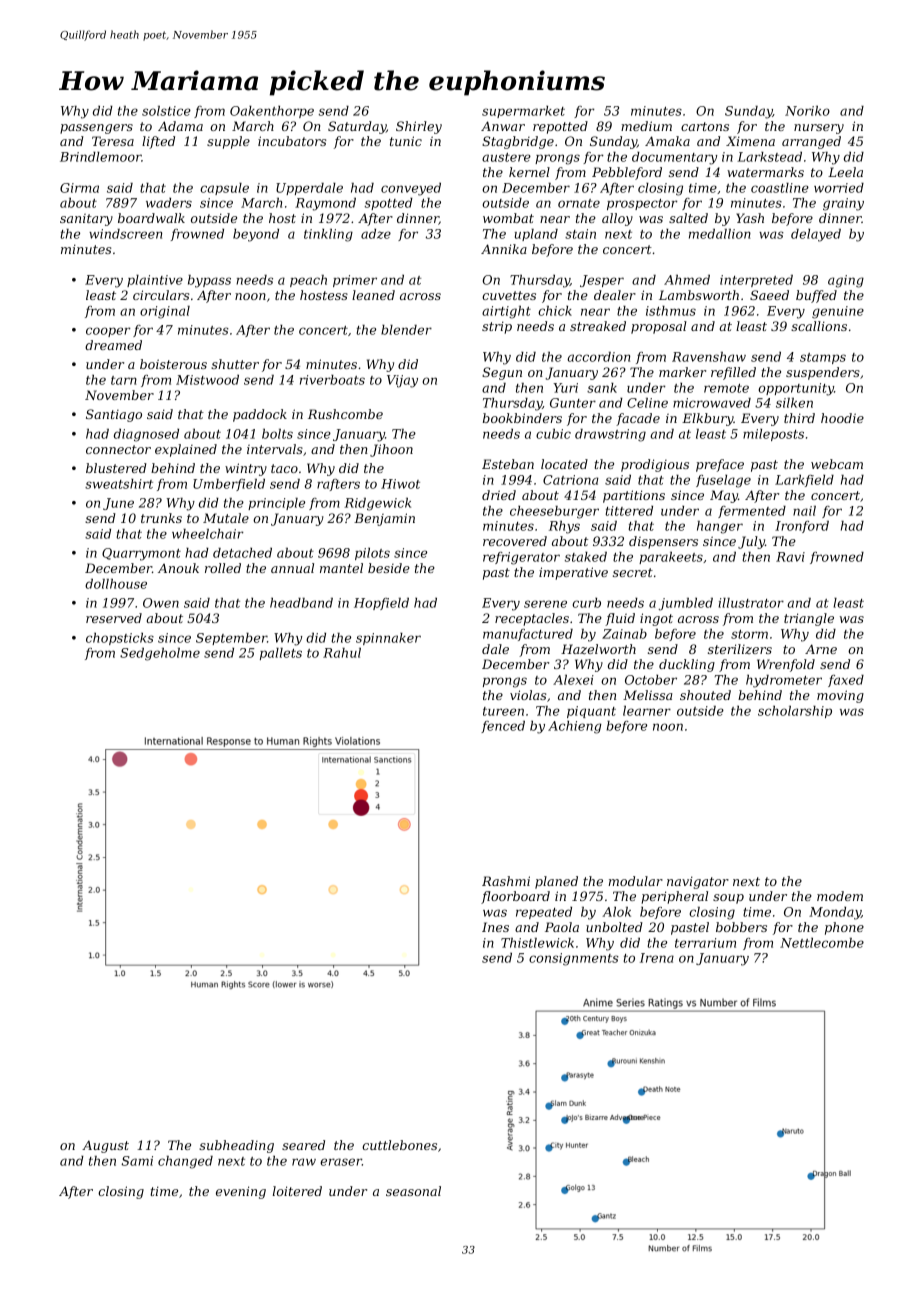 Image resolution: width=924 pixels, height=1308 pixels. Describe the element at coordinates (634, 496) in the document. I see `partitions` at that location.
